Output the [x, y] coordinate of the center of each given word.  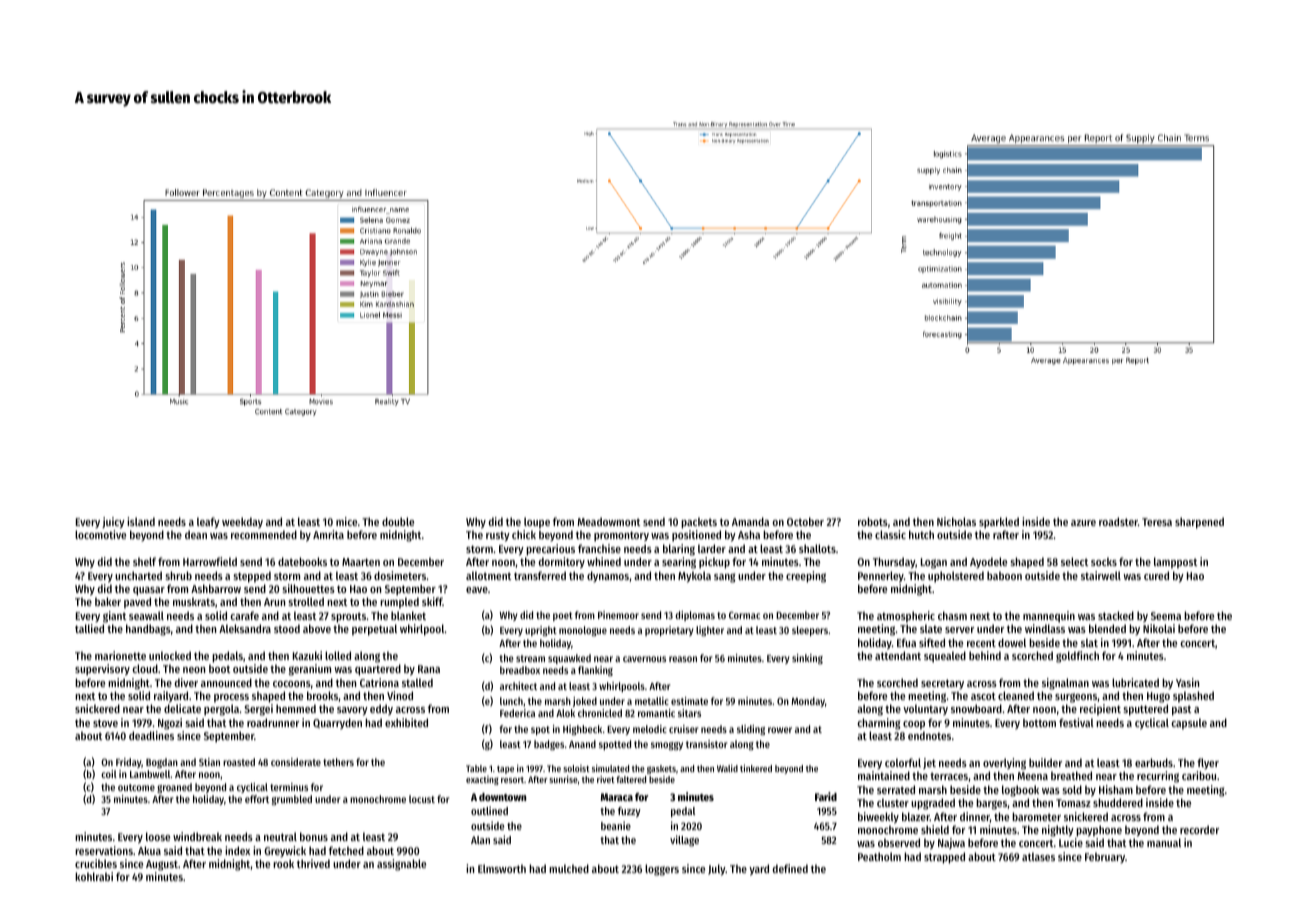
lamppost [1175, 563]
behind [985, 655]
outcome [136, 787]
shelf [144, 561]
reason [683, 659]
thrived [313, 863]
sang [725, 578]
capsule [1189, 724]
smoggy [667, 746]
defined [790, 868]
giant [114, 617]
